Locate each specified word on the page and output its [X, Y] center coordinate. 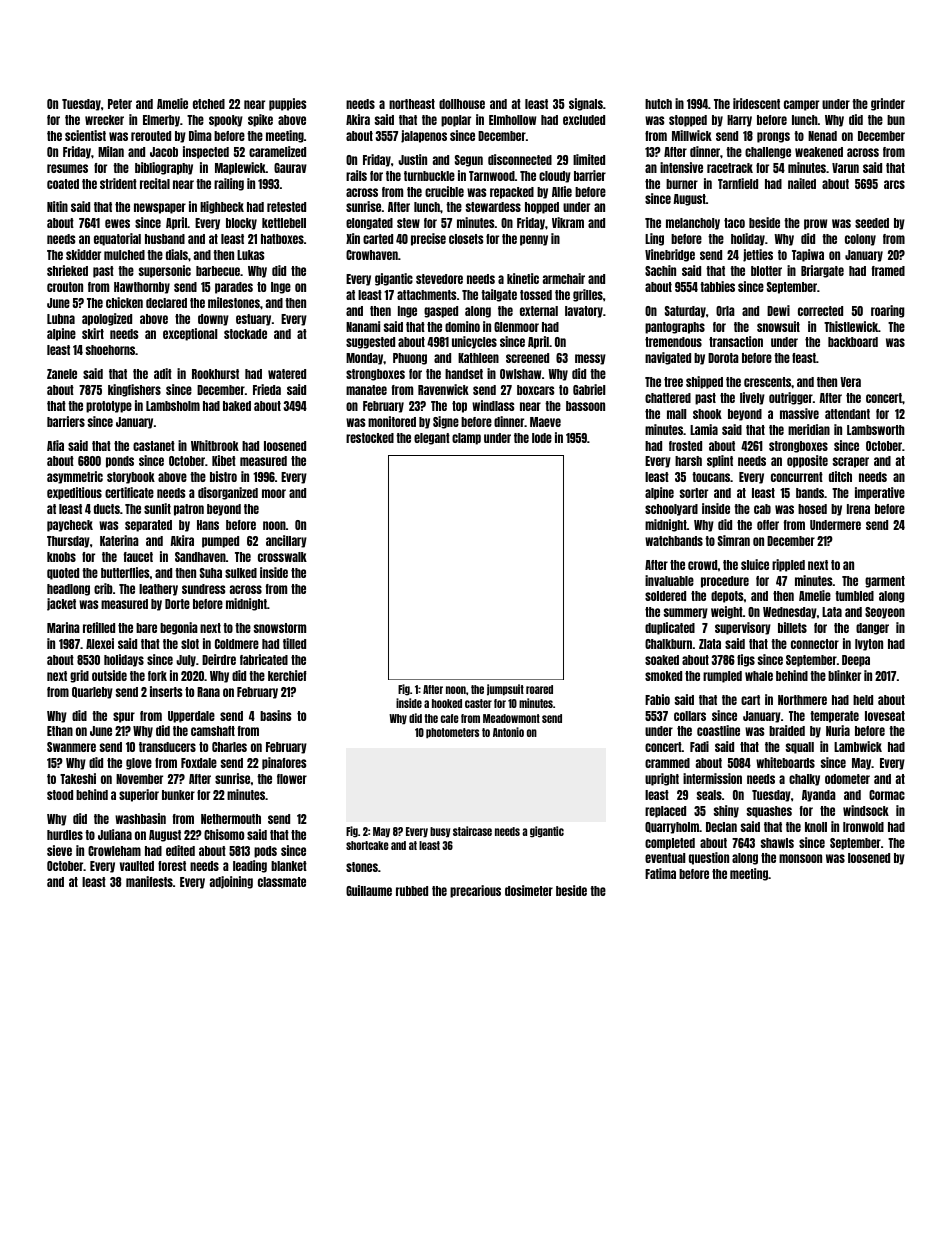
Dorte [177, 604]
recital [155, 183]
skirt [93, 333]
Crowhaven [372, 255]
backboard [853, 342]
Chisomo [224, 834]
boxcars [536, 390]
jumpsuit [505, 690]
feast [804, 358]
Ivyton [869, 645]
